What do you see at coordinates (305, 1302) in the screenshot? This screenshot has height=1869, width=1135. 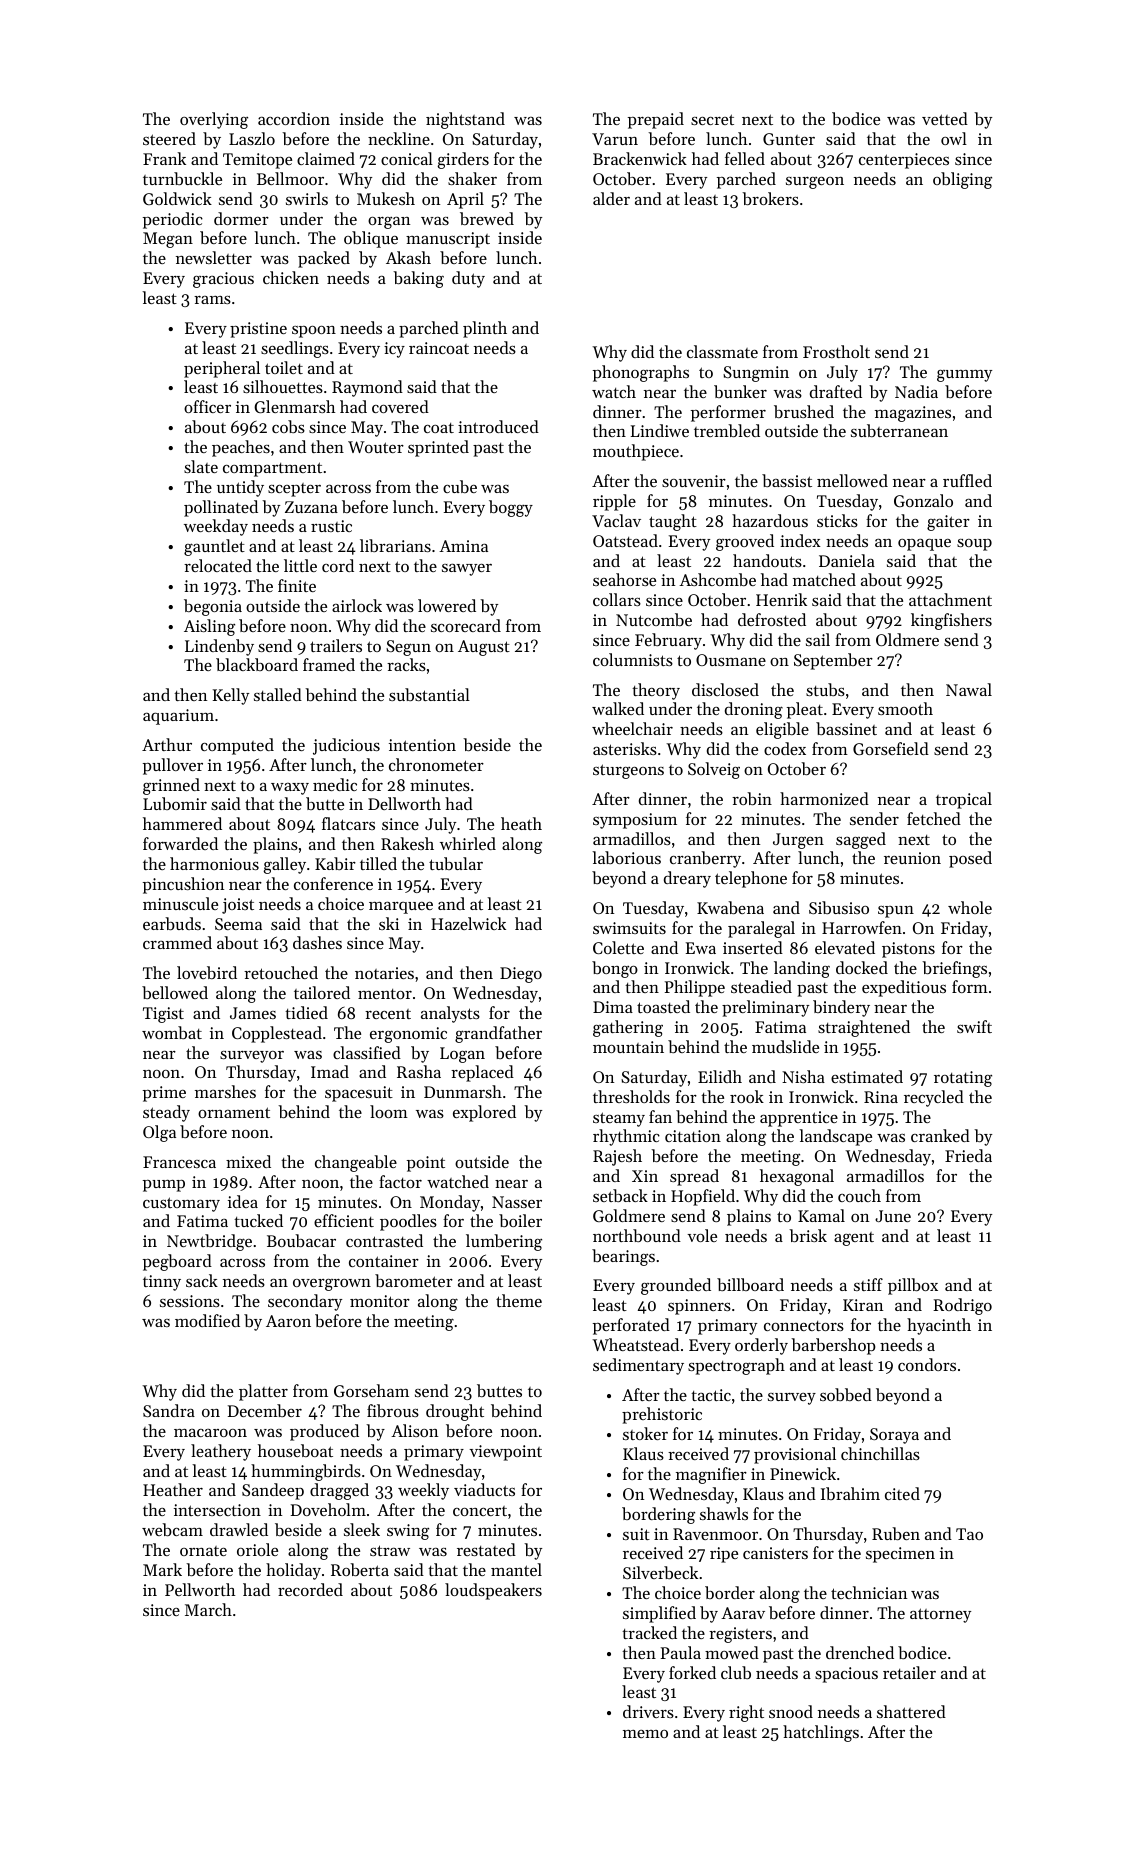 I see `secondary` at bounding box center [305, 1302].
